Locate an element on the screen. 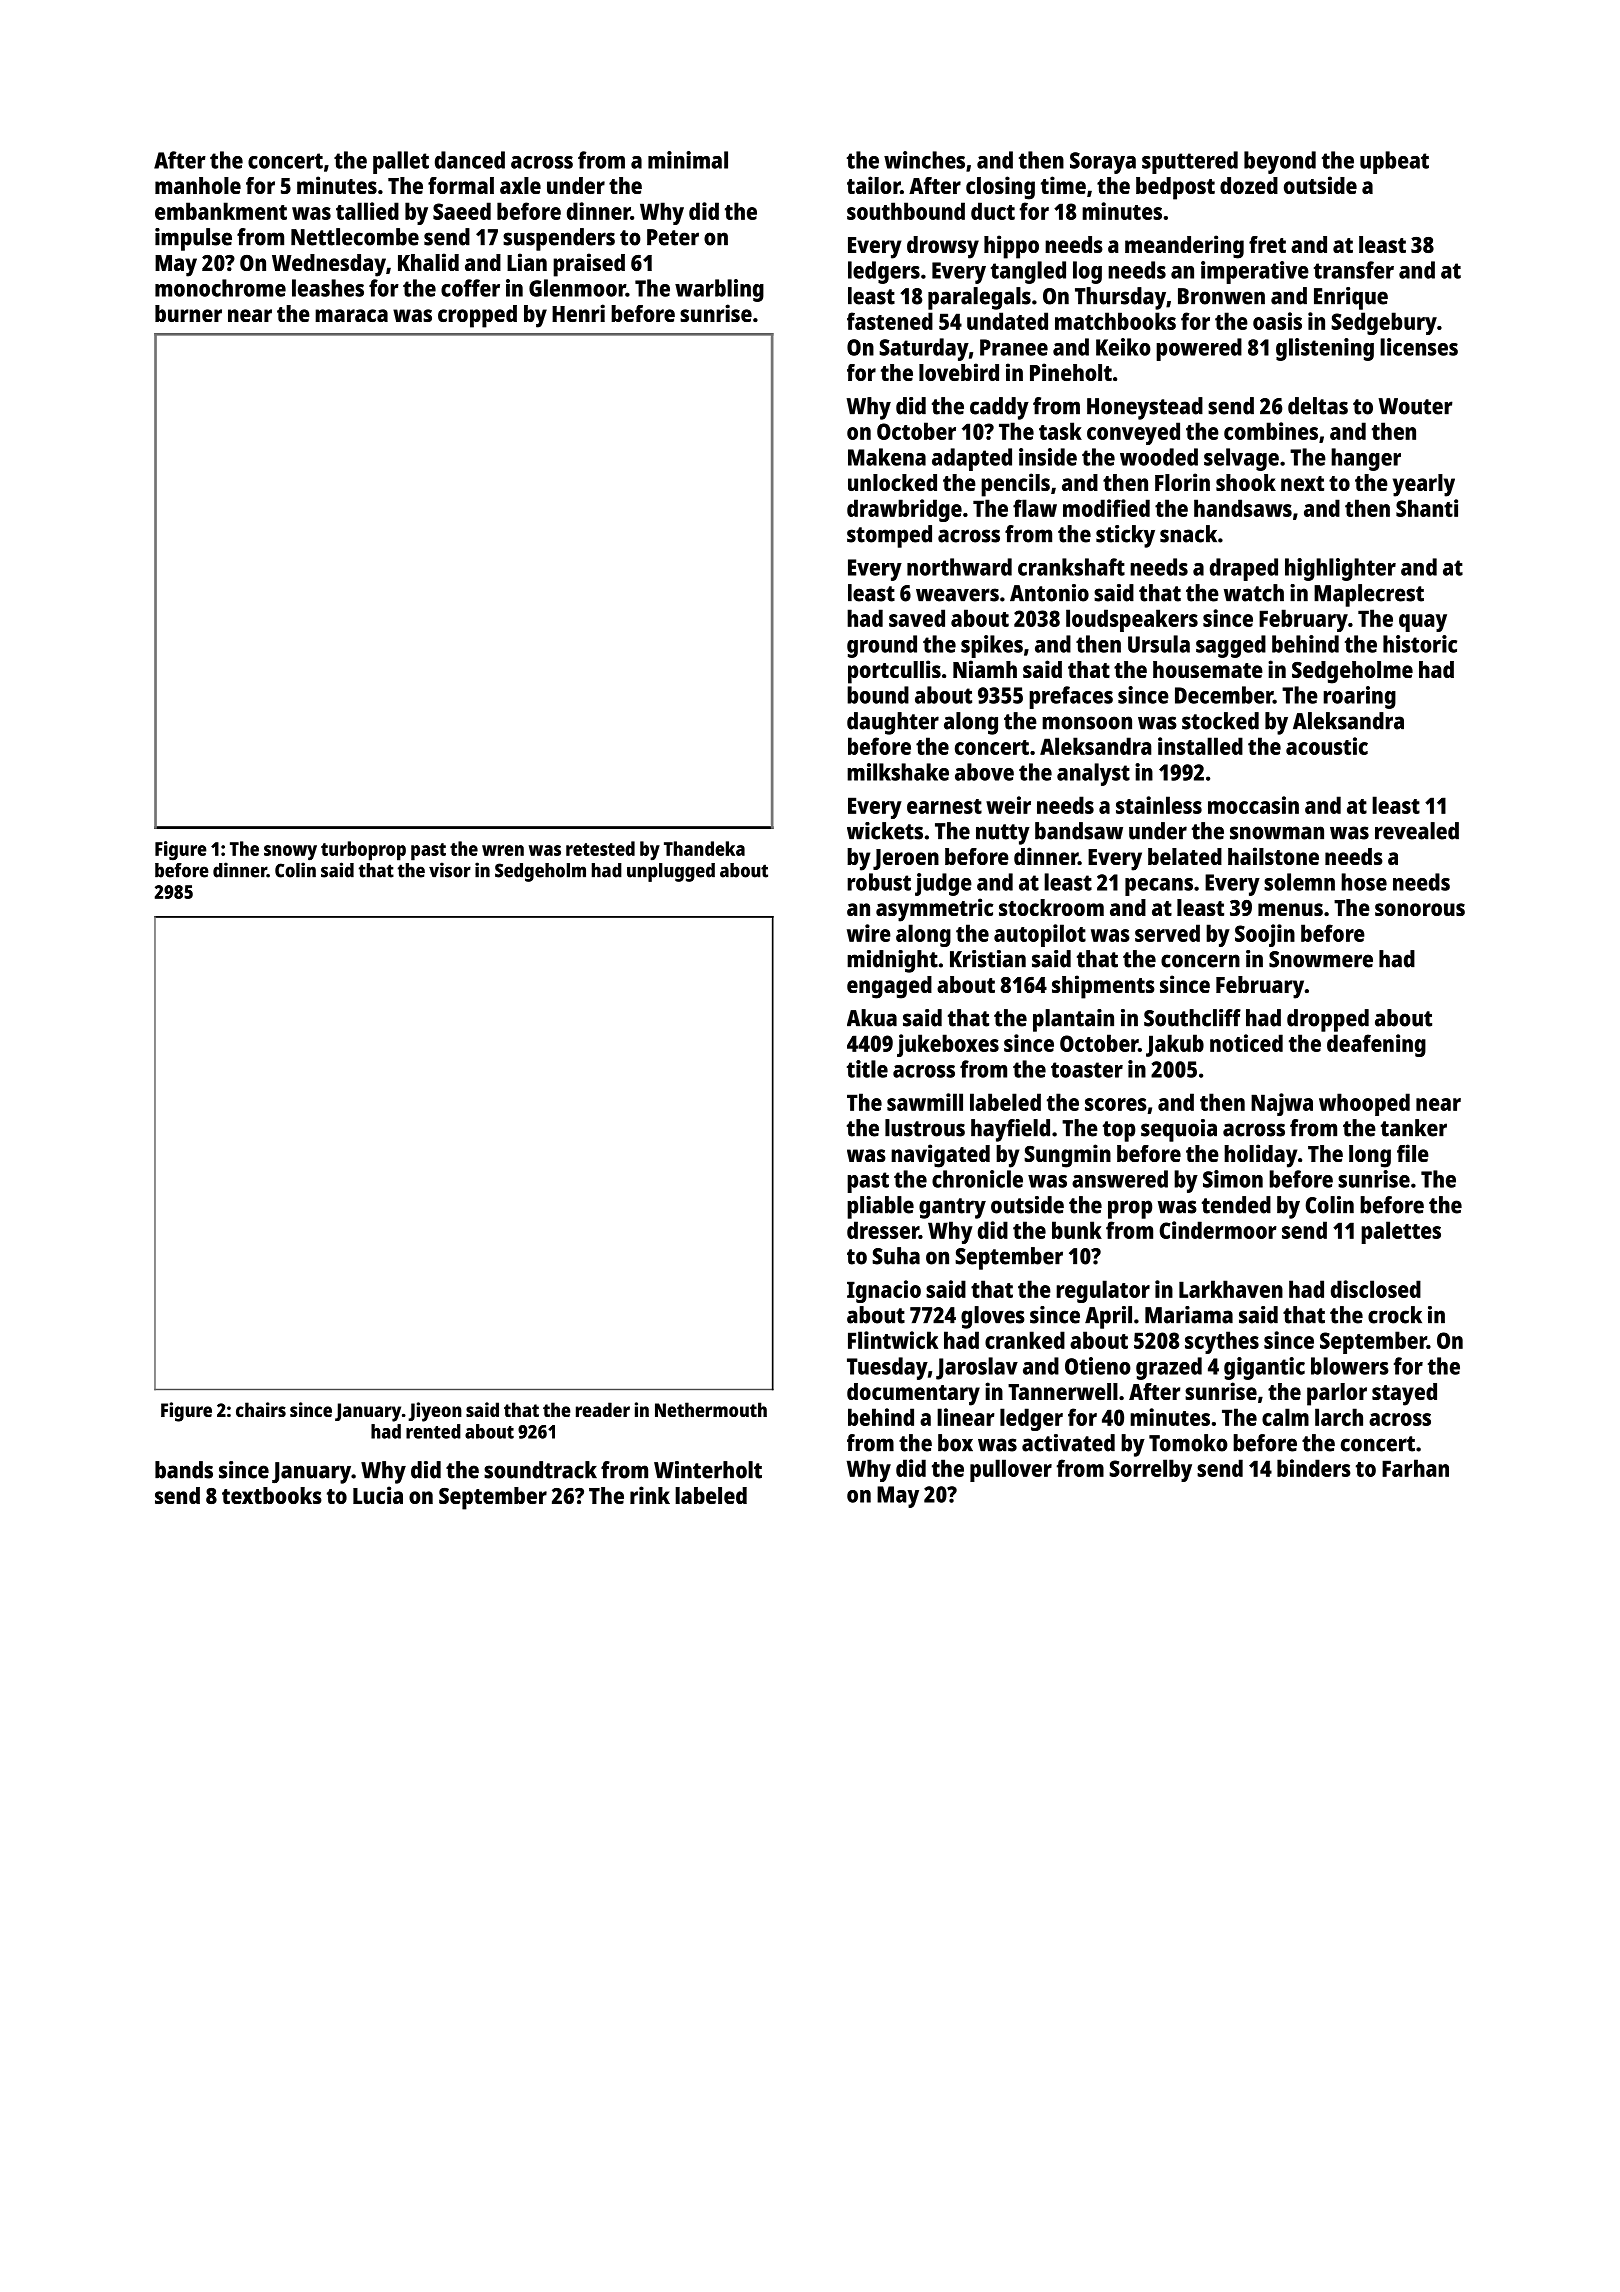 Image resolution: width=1620 pixels, height=2292 pixels. Peter is located at coordinates (673, 237).
